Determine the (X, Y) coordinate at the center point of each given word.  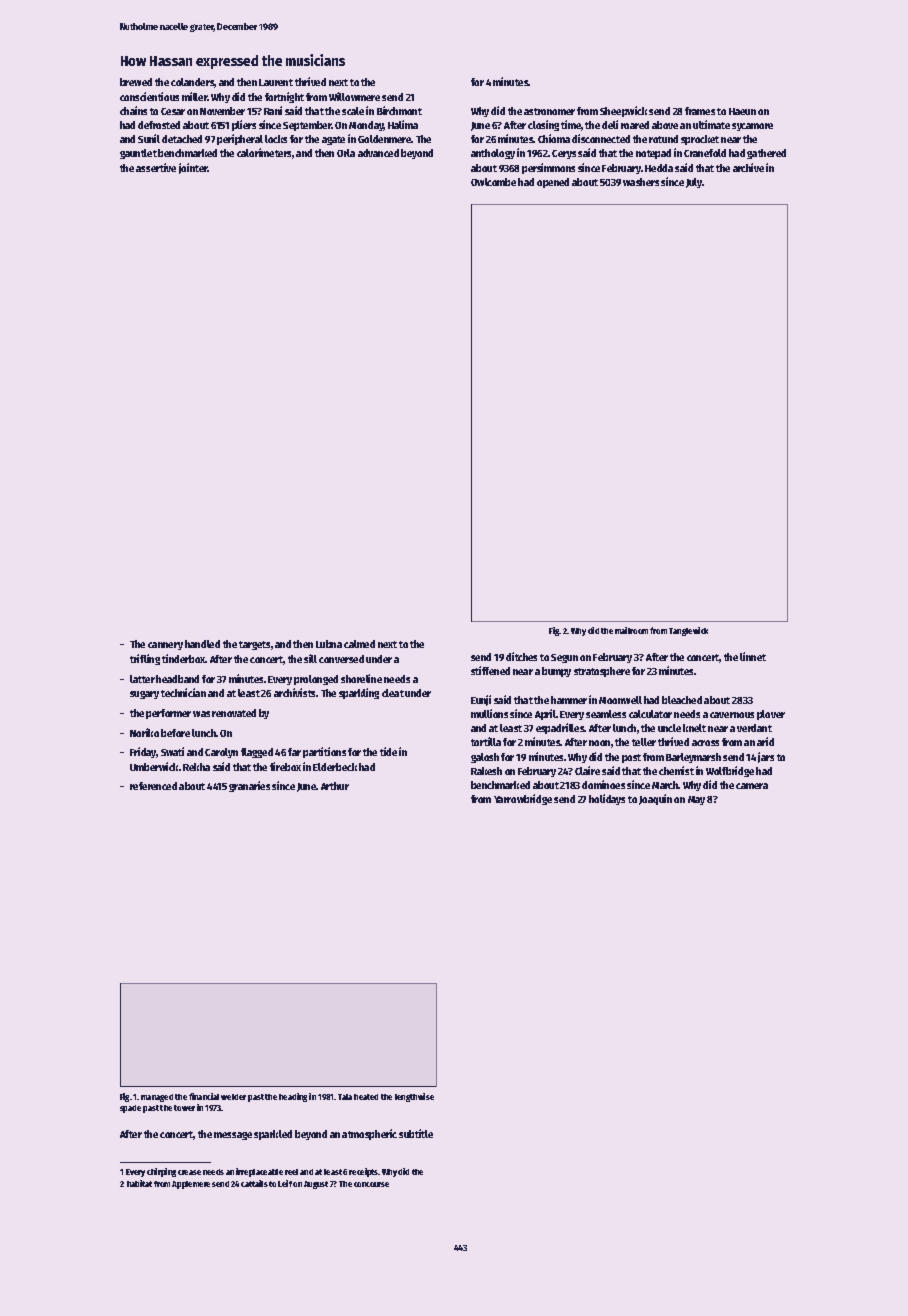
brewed (136, 82)
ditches (521, 656)
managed (157, 1098)
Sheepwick (623, 111)
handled (202, 644)
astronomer (549, 111)
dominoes (603, 784)
